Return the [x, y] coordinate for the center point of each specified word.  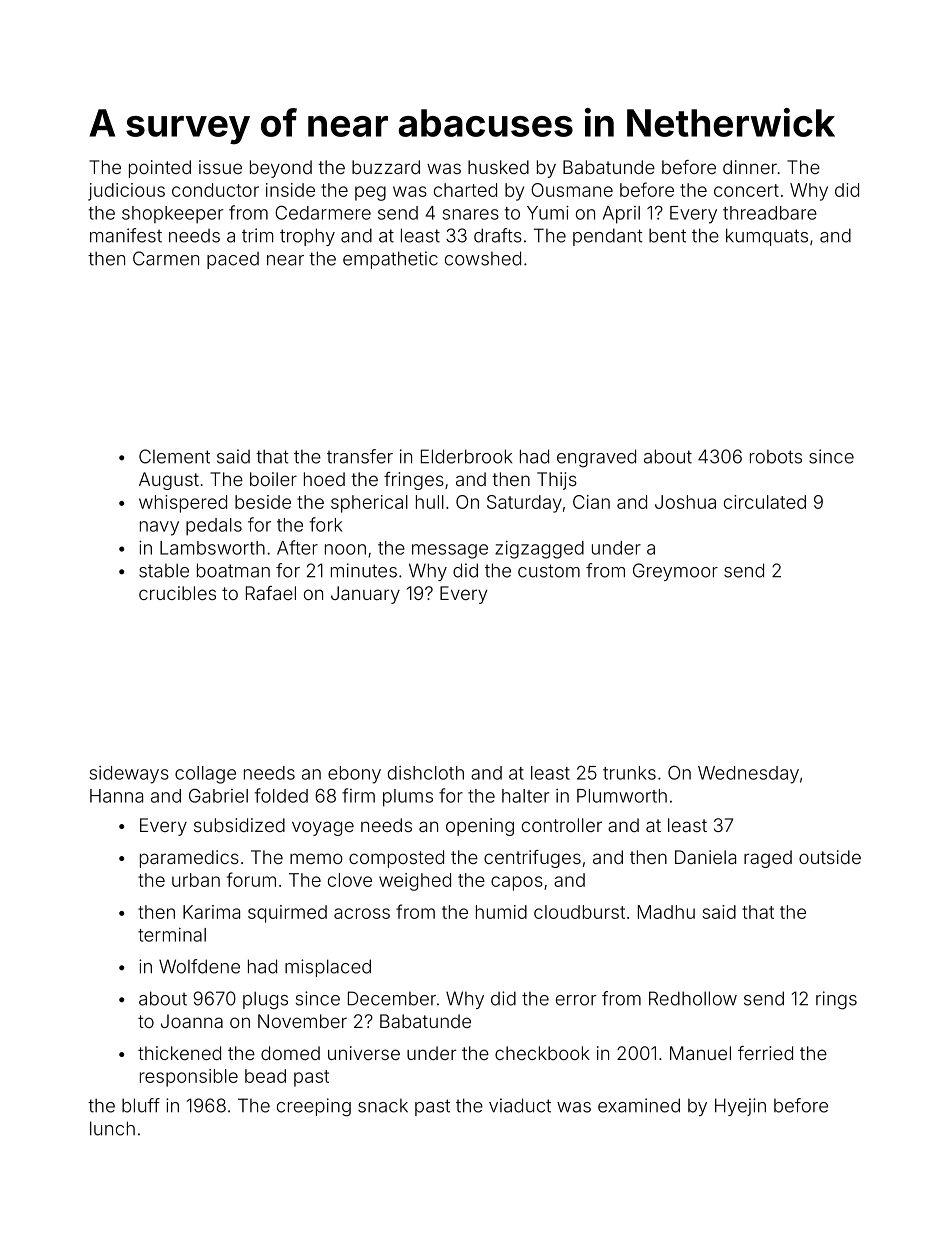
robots [776, 457]
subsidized [239, 825]
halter [525, 796]
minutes [364, 570]
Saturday [524, 504]
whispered [183, 504]
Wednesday [748, 775]
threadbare [770, 213]
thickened [179, 1053]
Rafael [271, 593]
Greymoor [675, 572]
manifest [126, 235]
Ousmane [572, 190]
